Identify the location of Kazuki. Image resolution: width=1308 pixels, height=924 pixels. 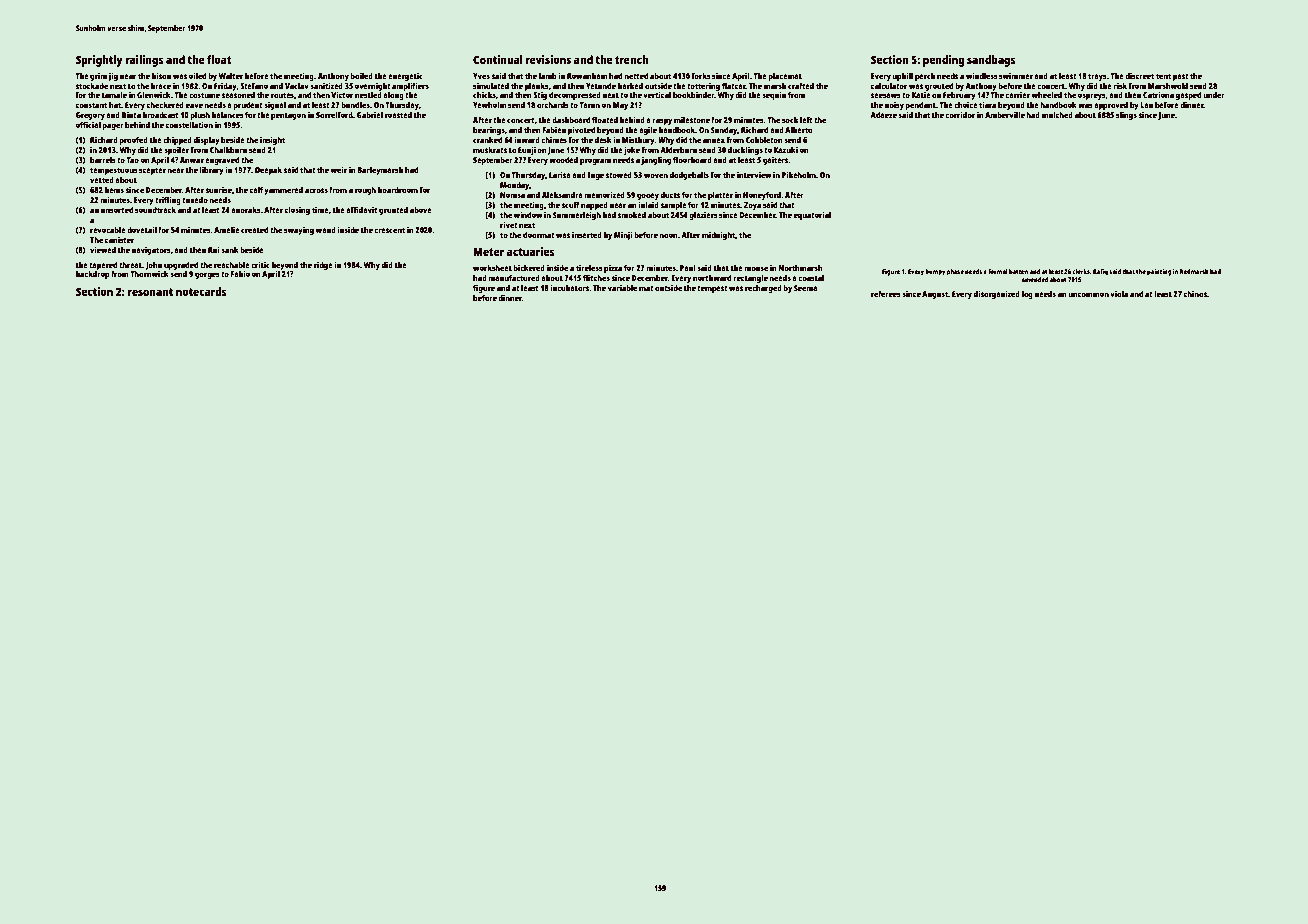
(786, 149).
